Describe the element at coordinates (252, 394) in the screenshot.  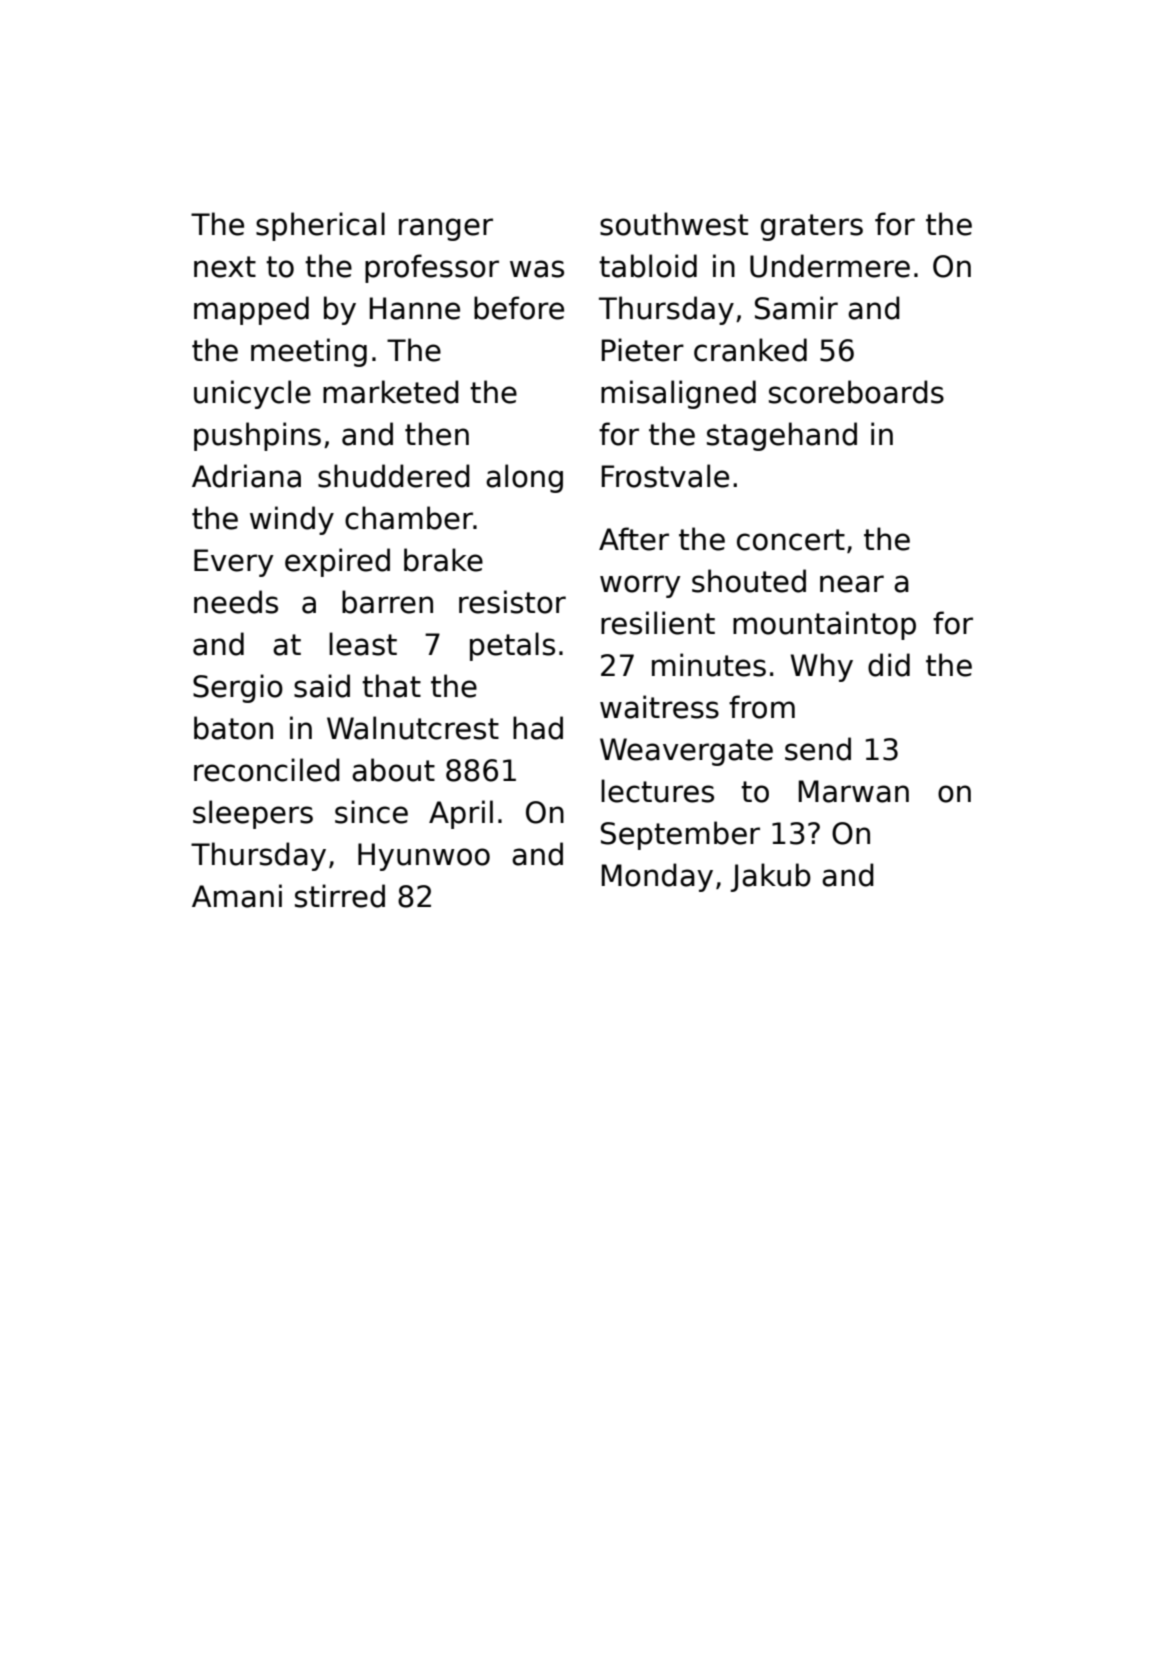
I see `unicycle` at that location.
